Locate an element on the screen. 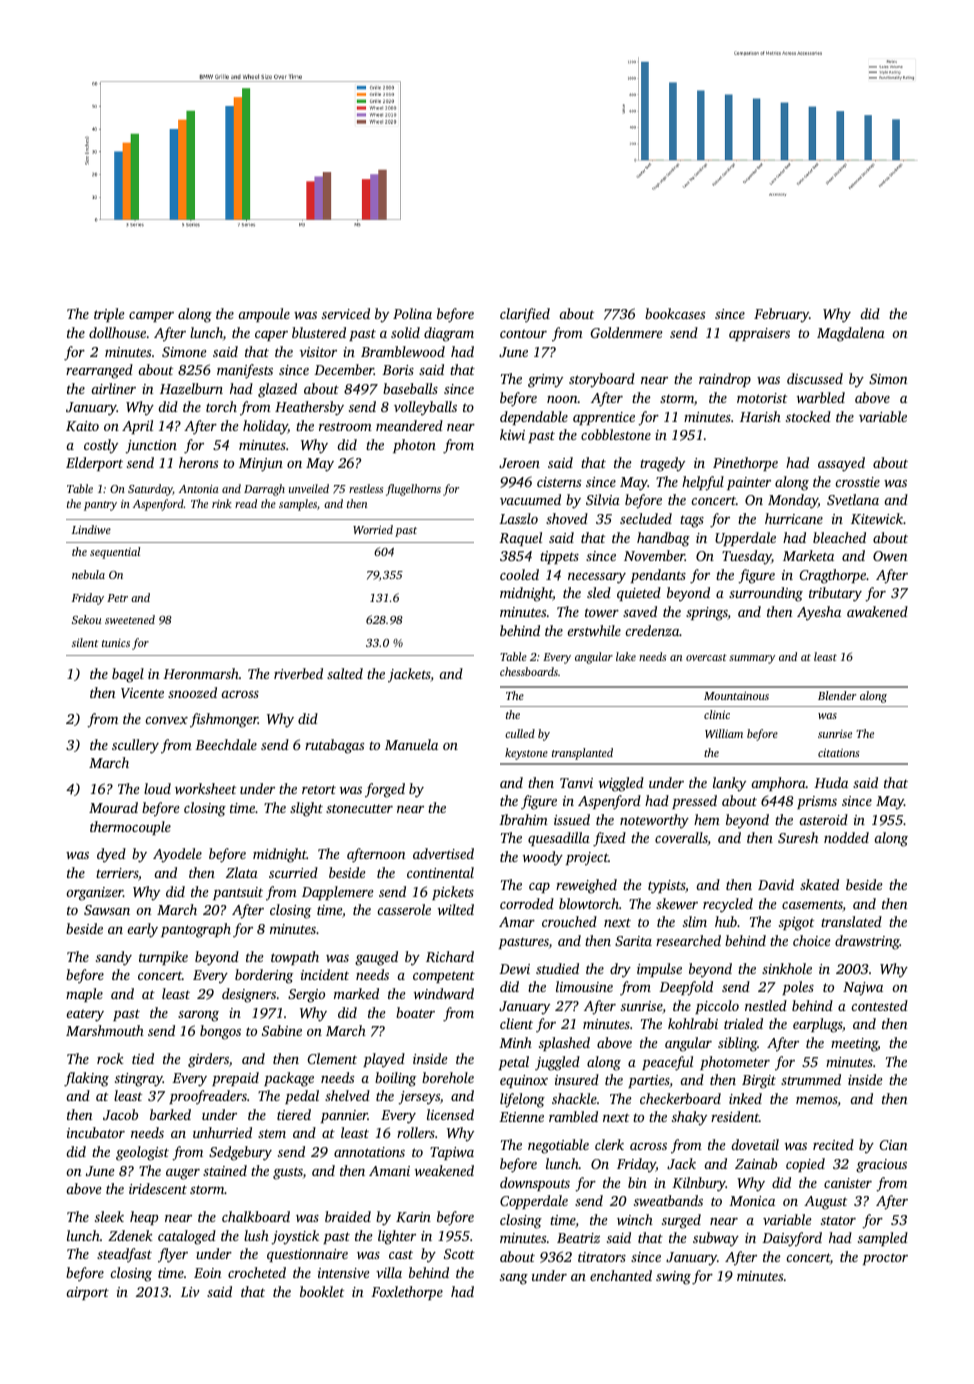 This screenshot has height=1384, width=974. citations is located at coordinates (838, 752).
